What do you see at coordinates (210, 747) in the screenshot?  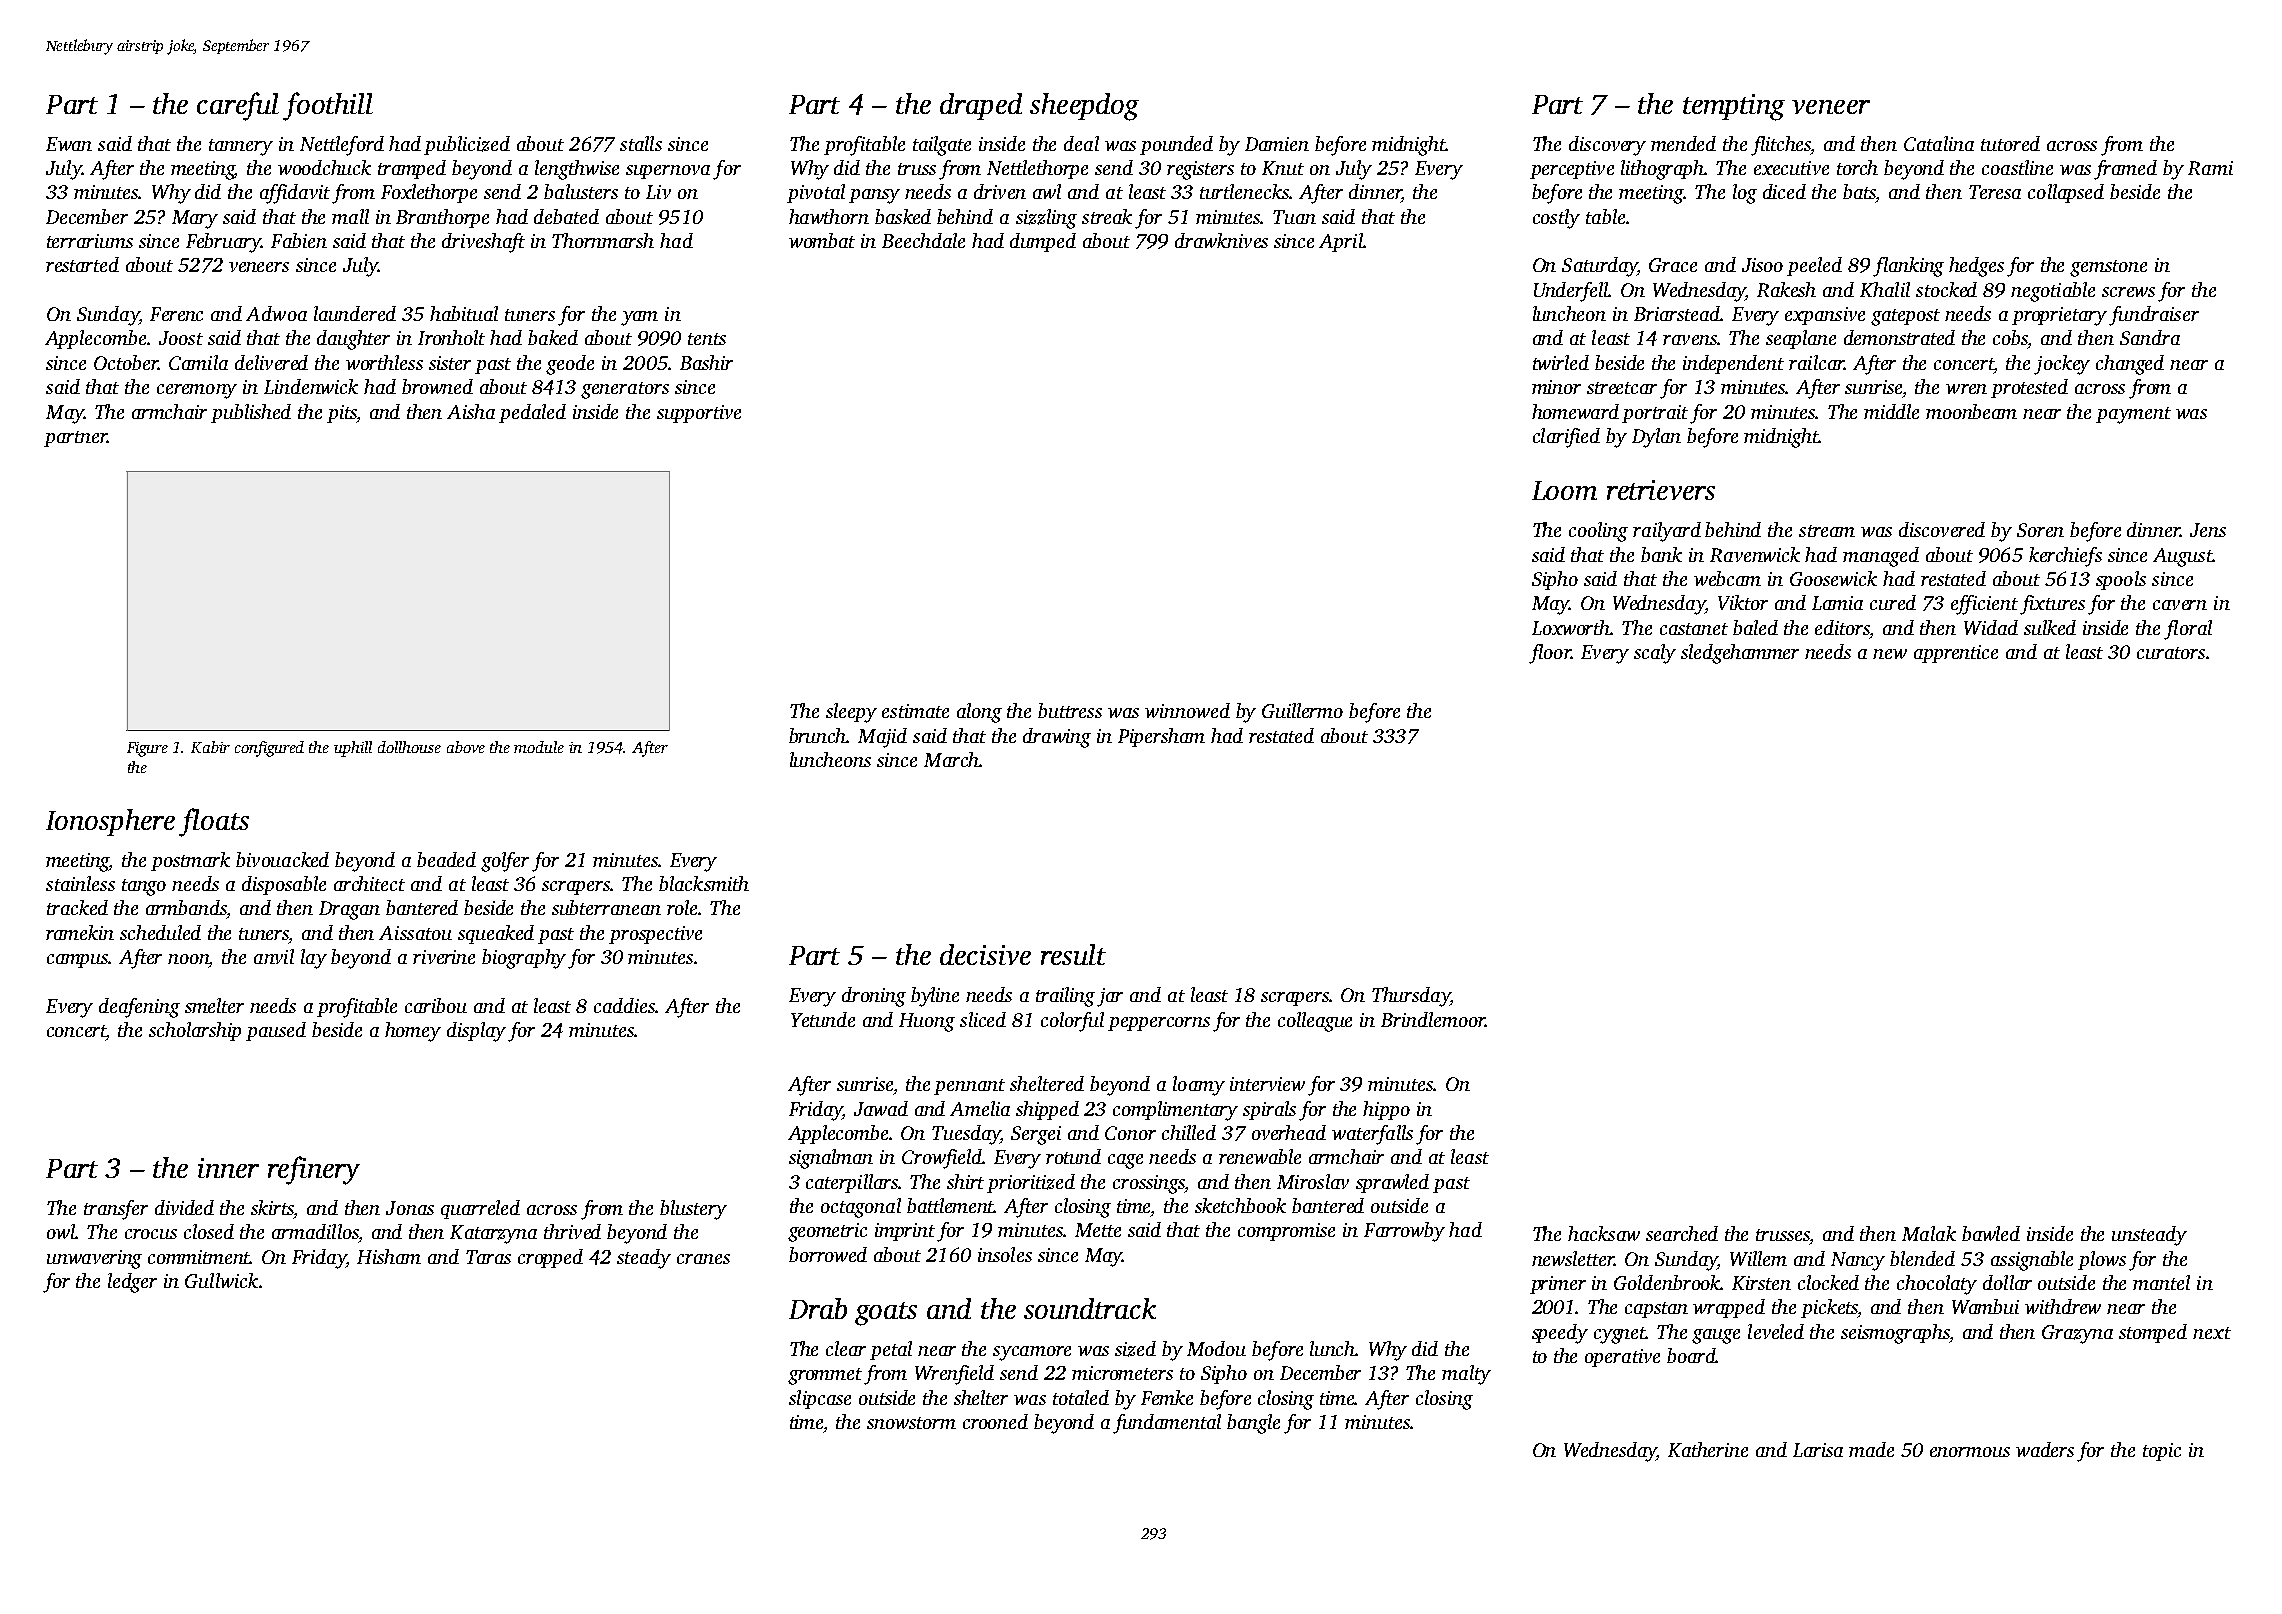 I see `Kabir` at bounding box center [210, 747].
